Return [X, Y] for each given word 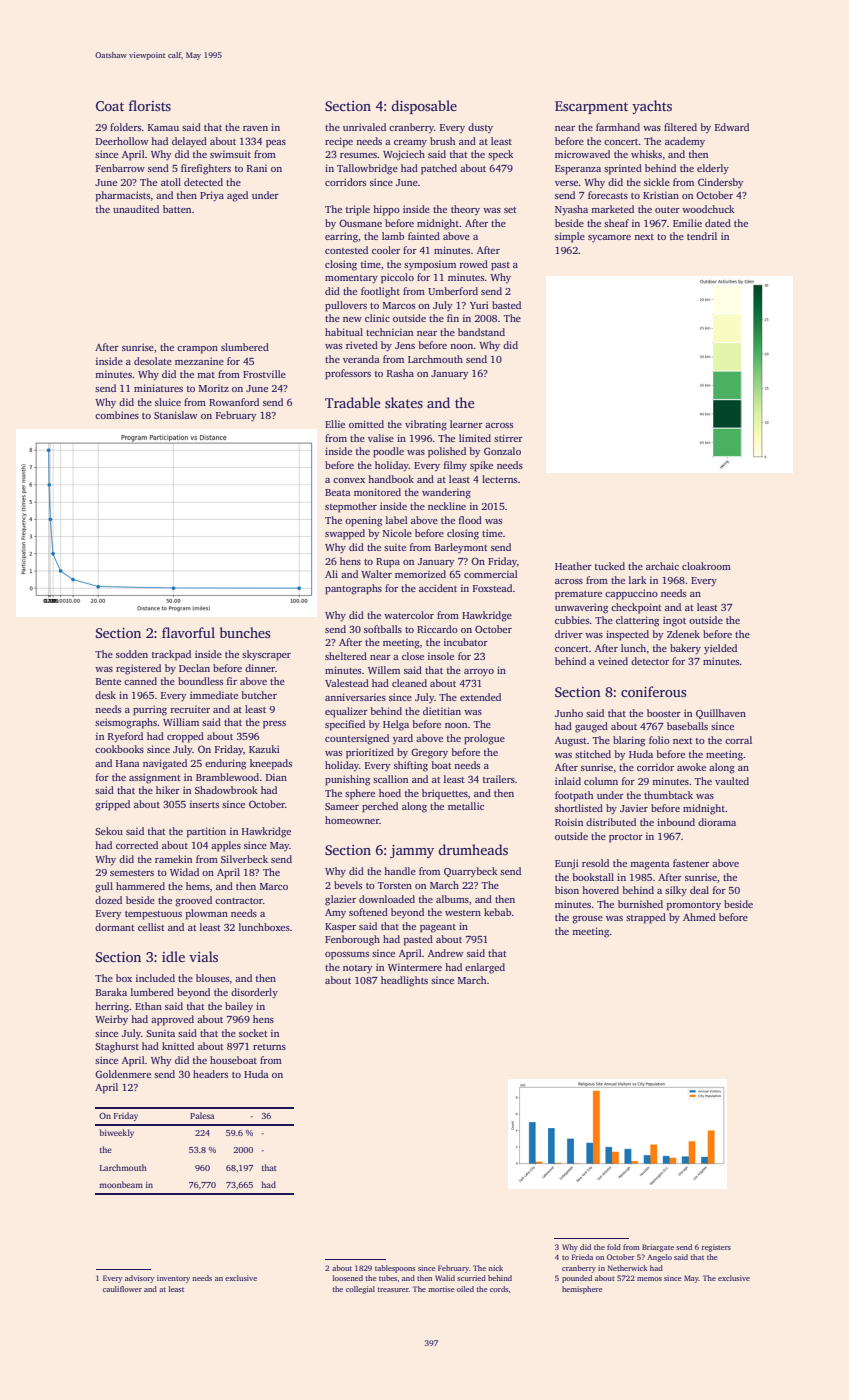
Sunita [160, 1033]
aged [237, 196]
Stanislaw [175, 415]
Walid [445, 1278]
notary [357, 969]
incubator [466, 642]
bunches [245, 632]
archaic [662, 566]
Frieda [582, 1257]
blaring [629, 741]
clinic [377, 318]
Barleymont [461, 548]
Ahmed [699, 917]
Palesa [202, 1115]
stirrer [508, 438]
